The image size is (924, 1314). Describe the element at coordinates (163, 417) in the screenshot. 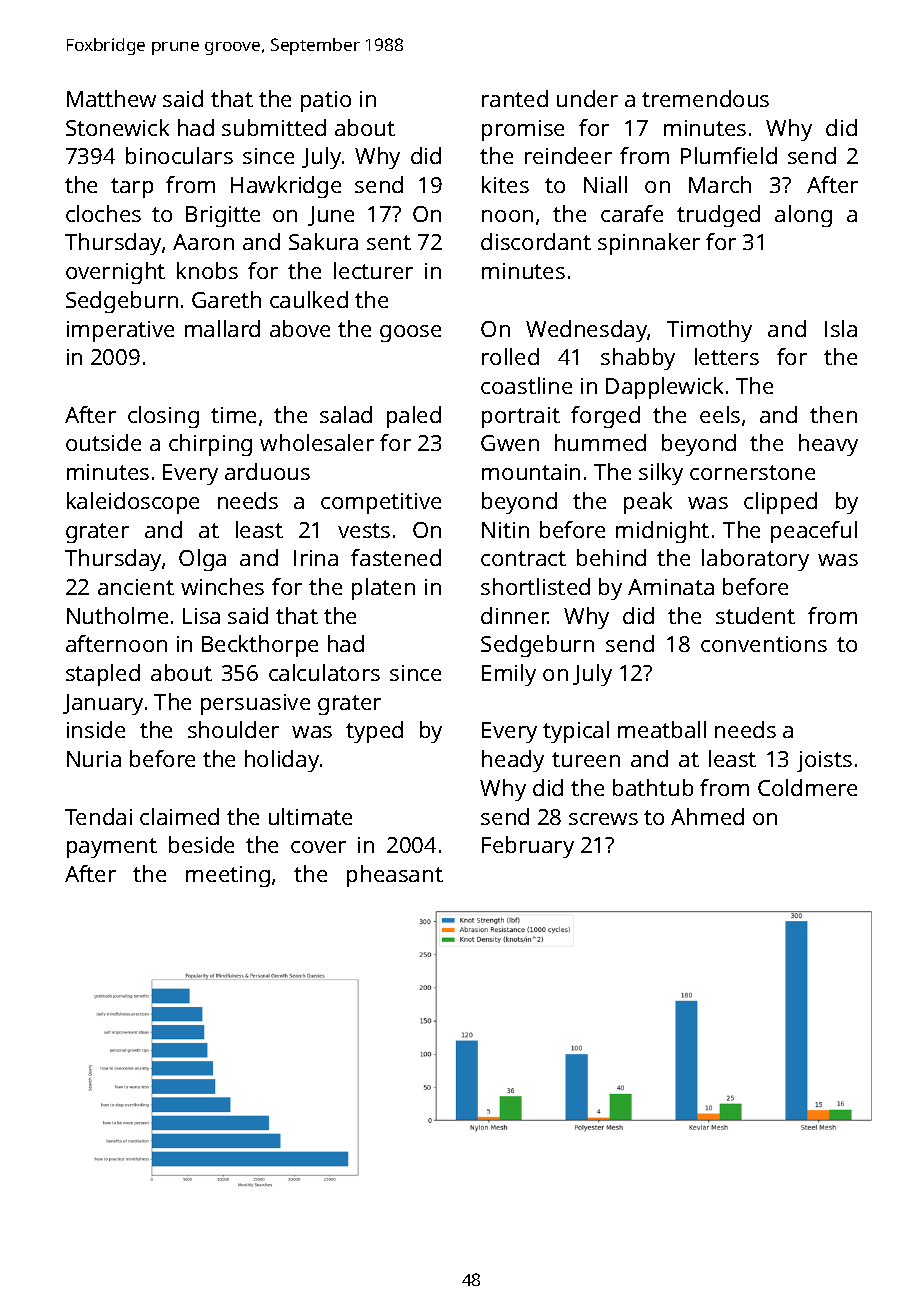

I see `closing` at that location.
